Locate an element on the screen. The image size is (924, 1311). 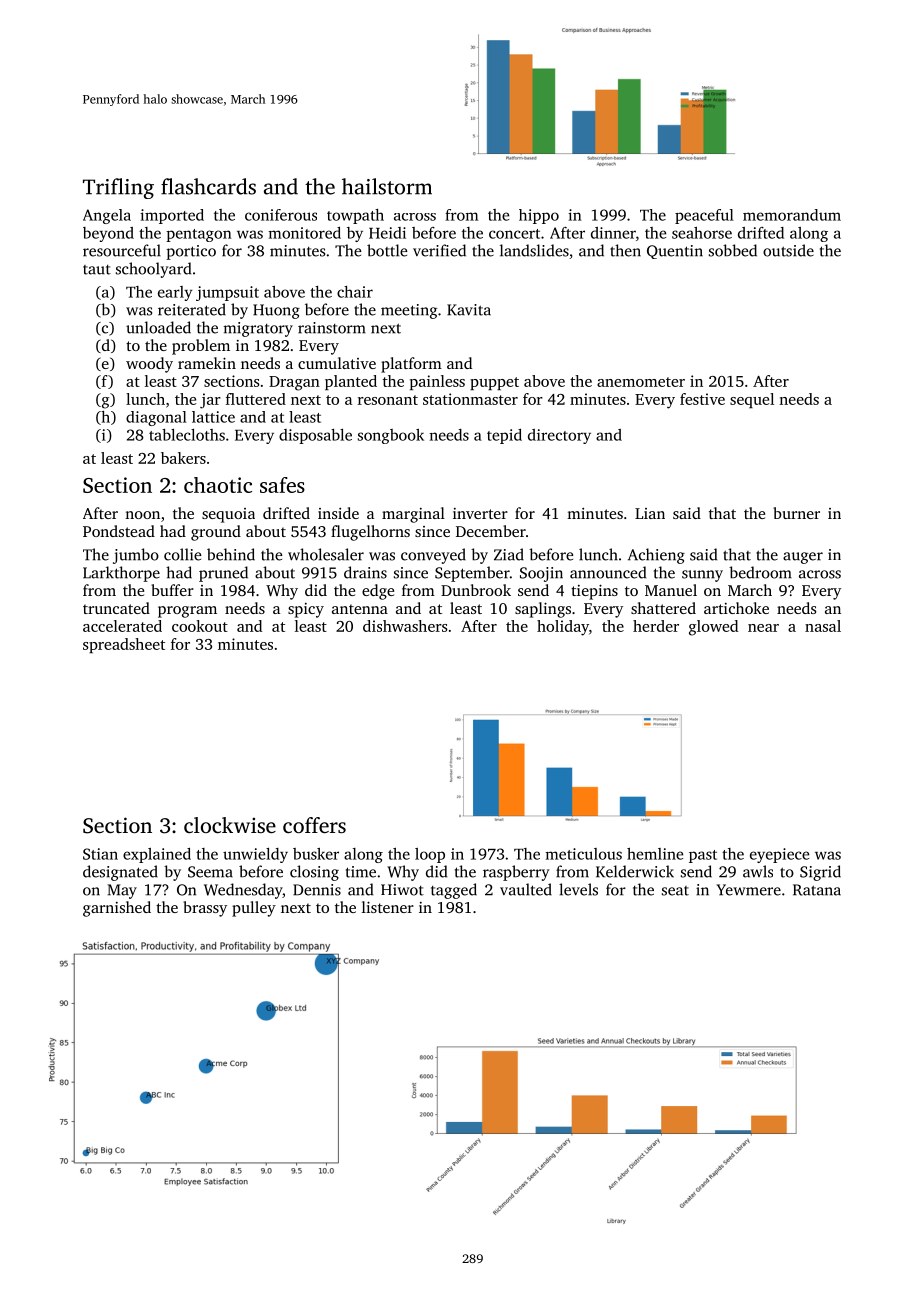
songbook is located at coordinates (391, 436).
